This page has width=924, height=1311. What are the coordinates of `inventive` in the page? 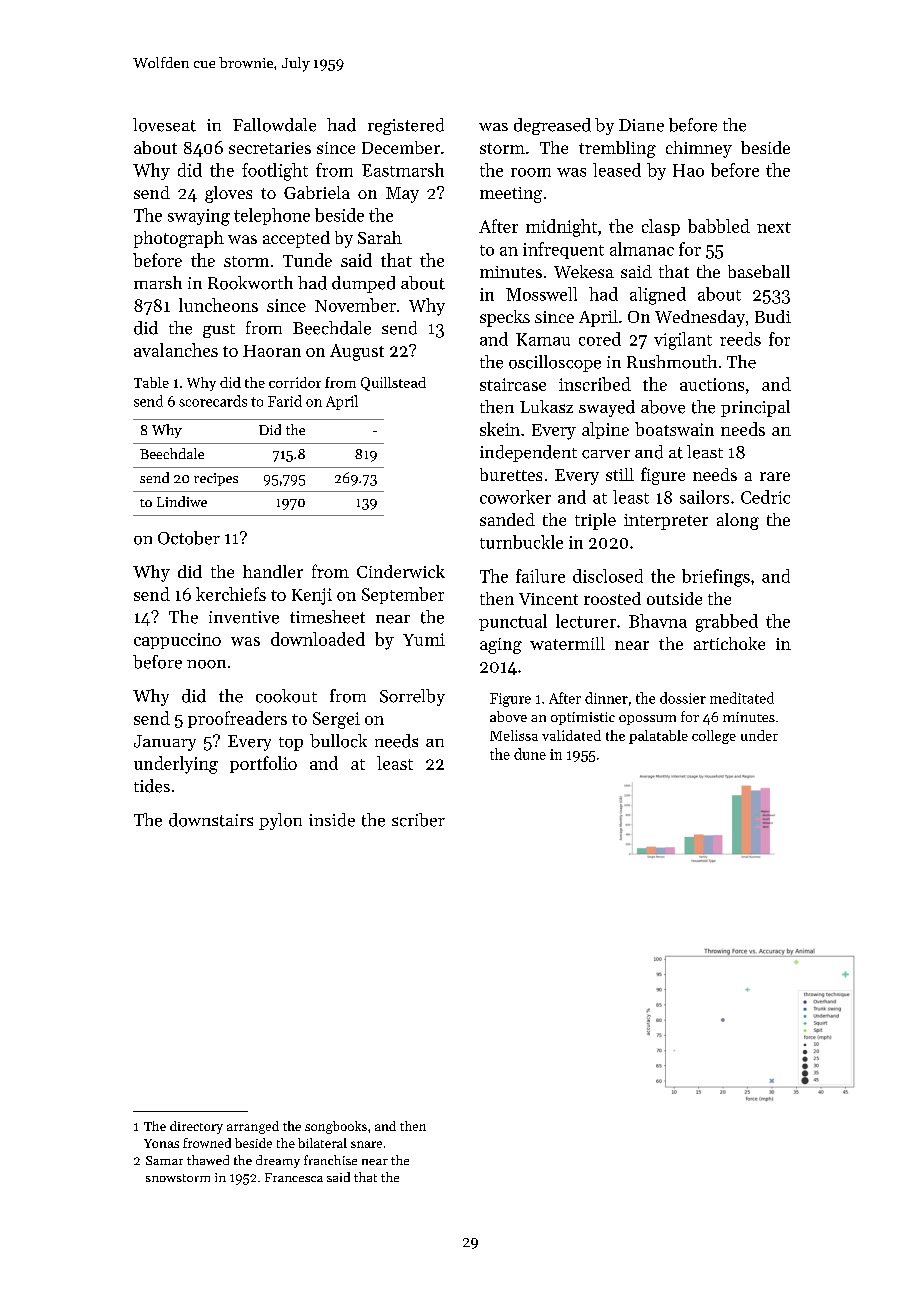 It's located at (244, 617).
